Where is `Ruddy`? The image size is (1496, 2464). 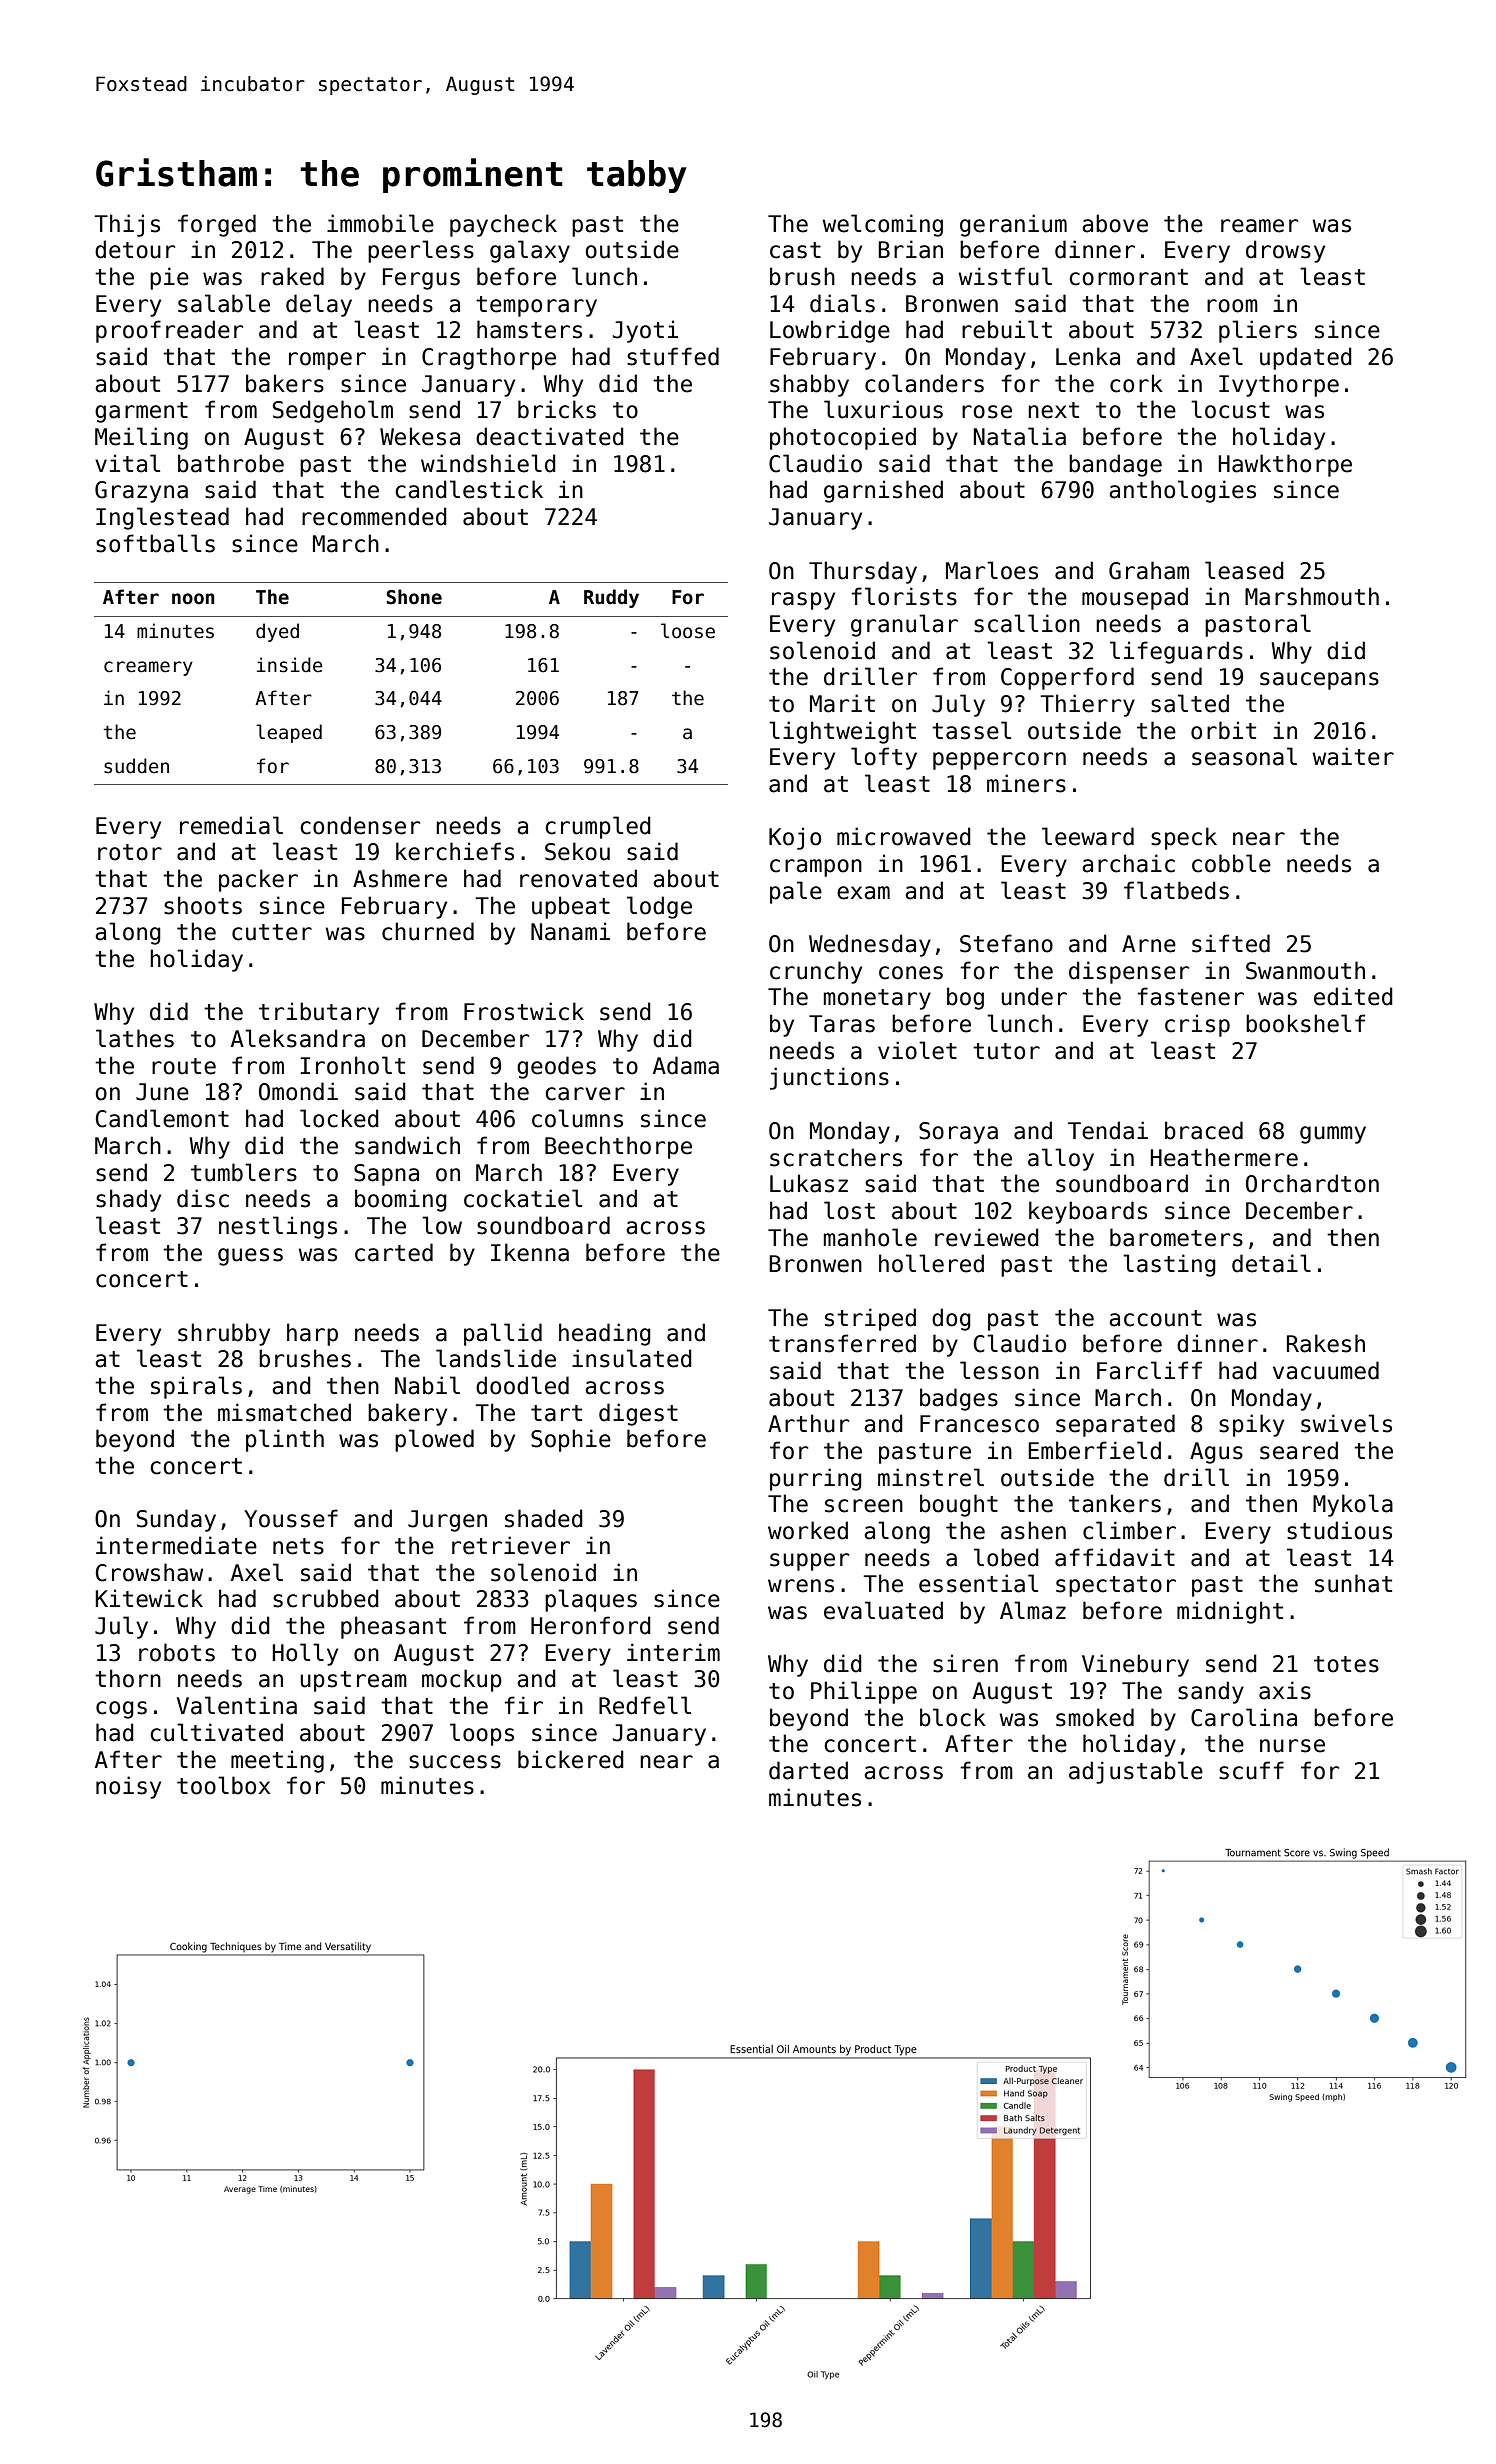 Ruddy is located at coordinates (611, 598).
